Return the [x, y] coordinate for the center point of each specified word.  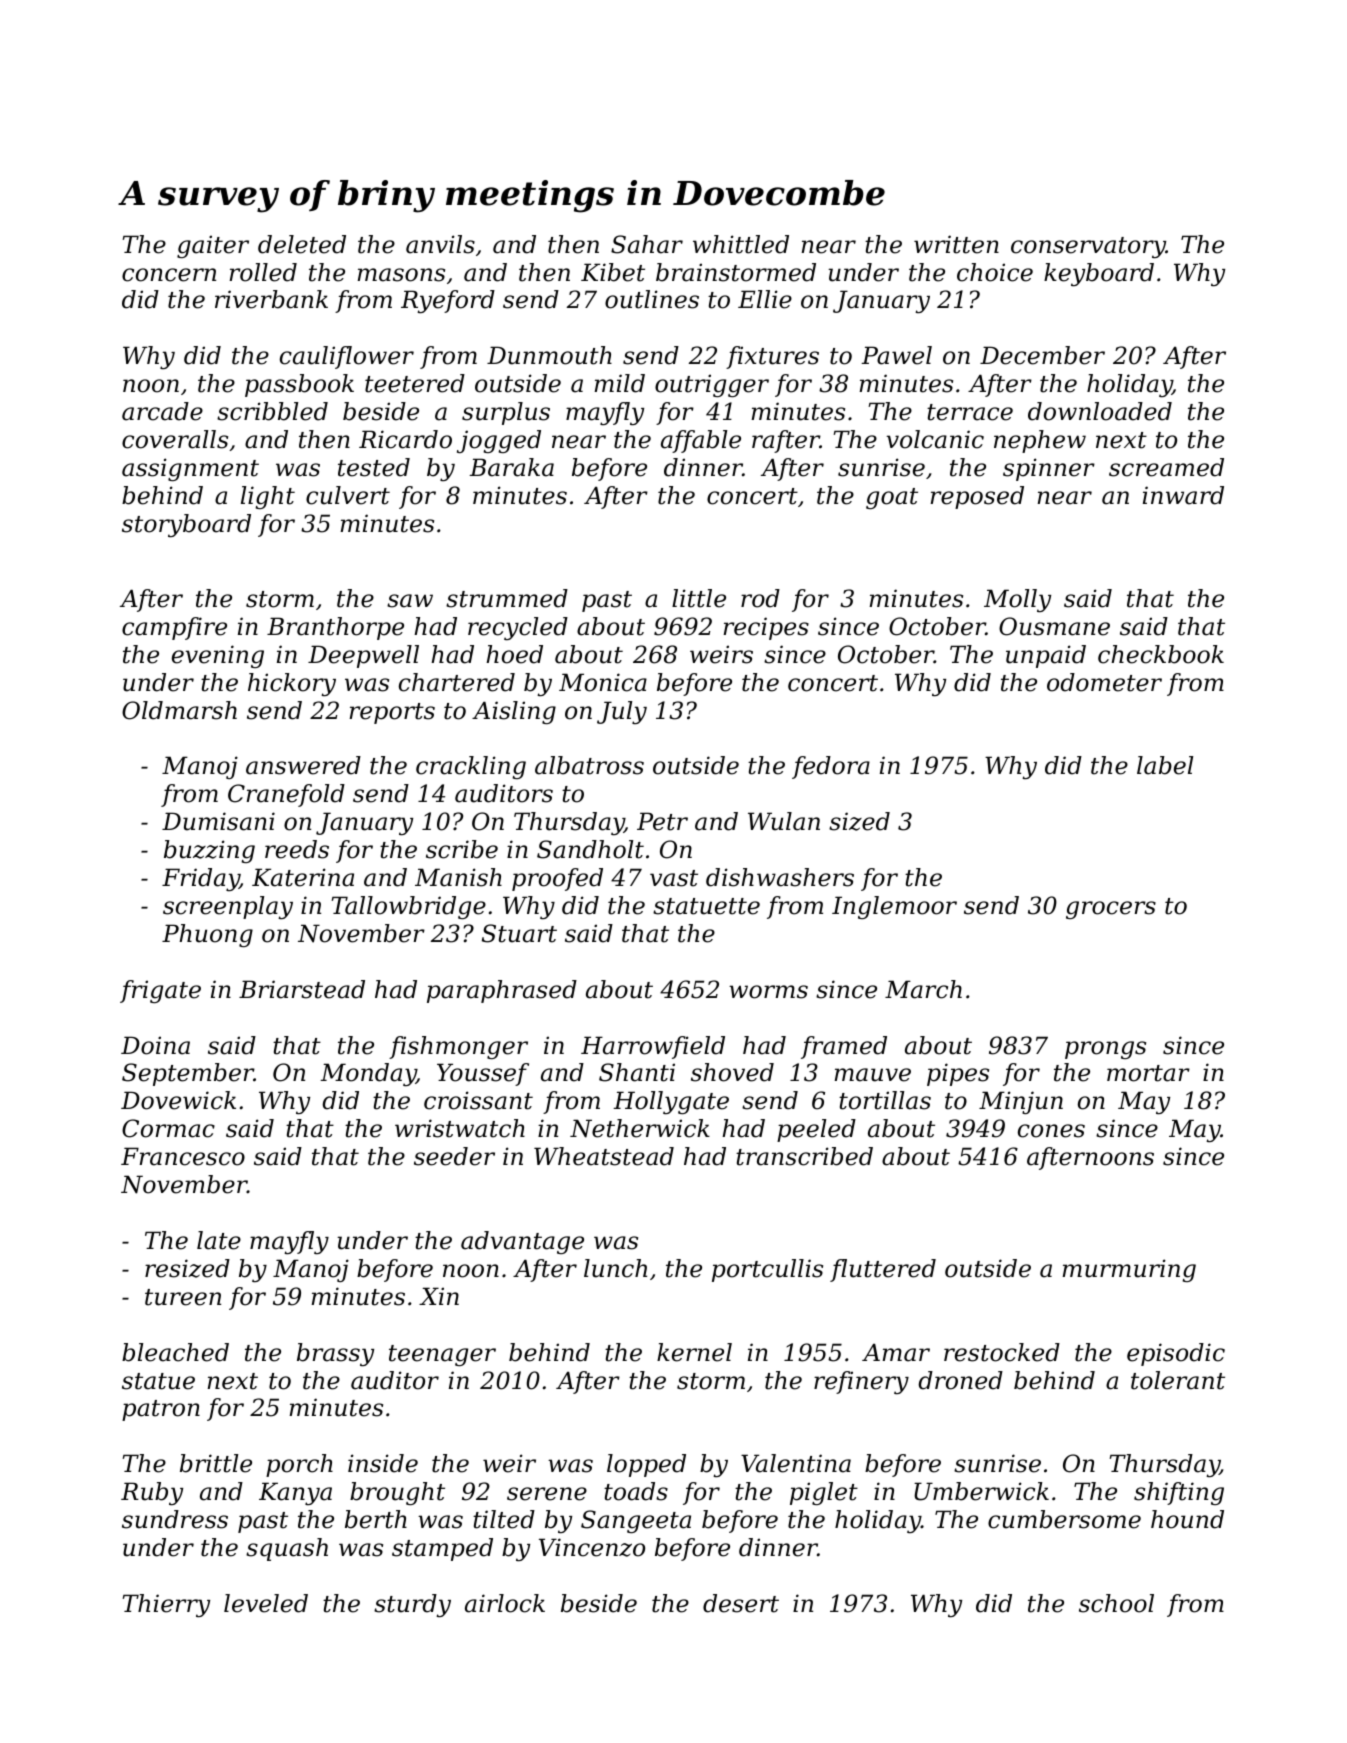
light [268, 497]
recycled [518, 628]
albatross [589, 765]
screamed [1166, 467]
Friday [200, 879]
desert [741, 1603]
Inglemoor [894, 907]
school [1116, 1603]
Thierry [166, 1605]
